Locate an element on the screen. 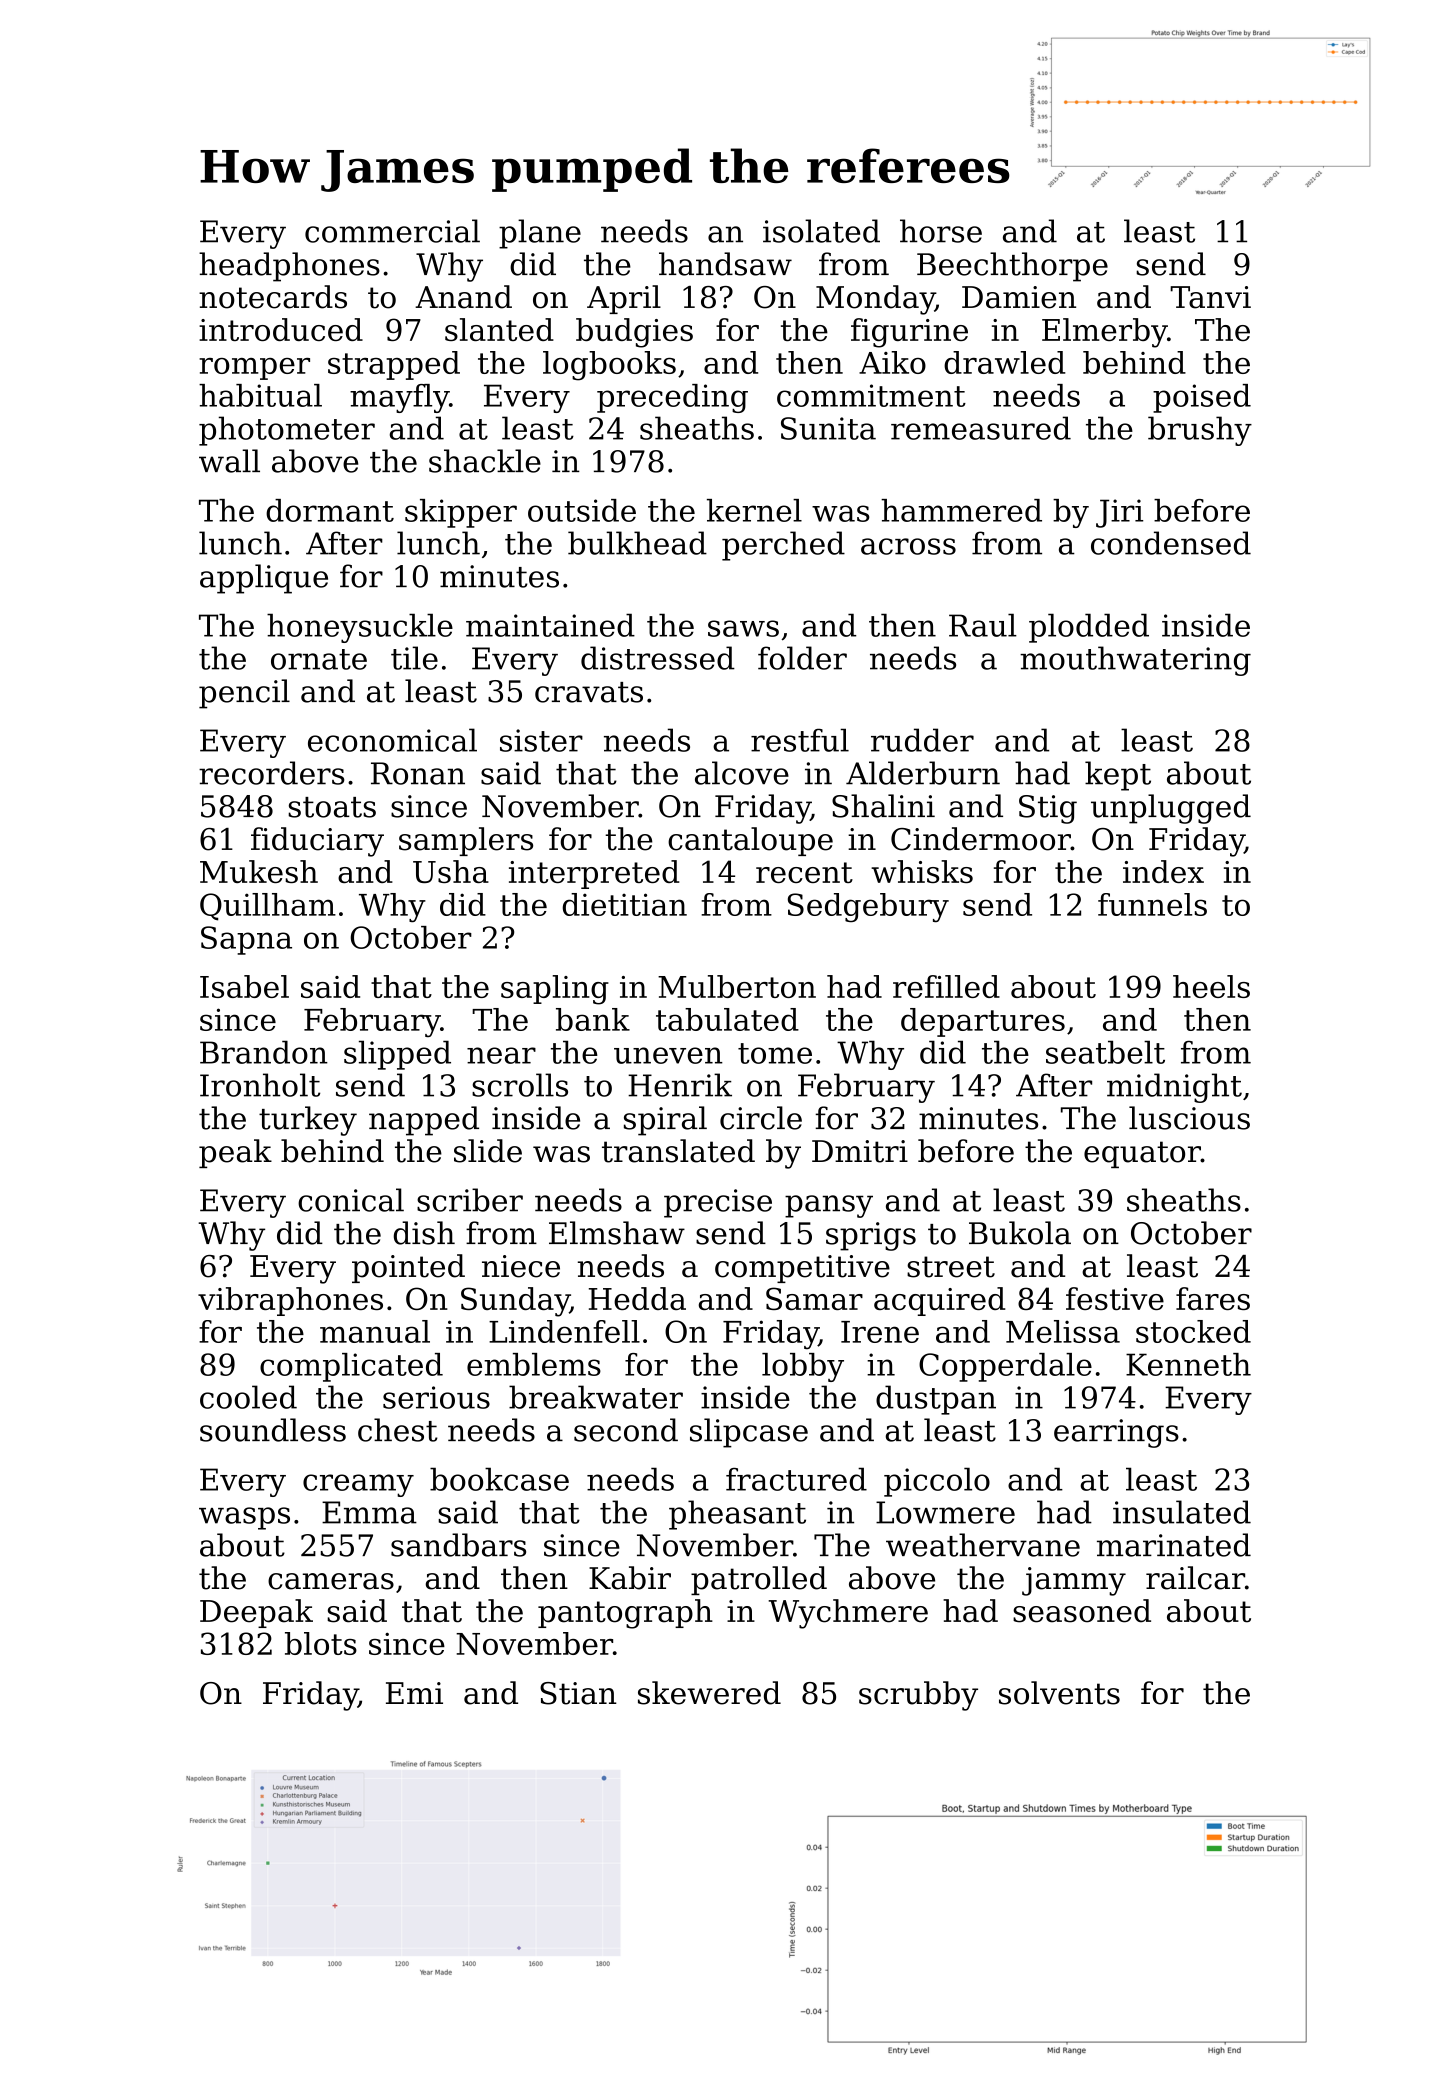 The height and width of the screenshot is (2100, 1450). strapped is located at coordinates (394, 365).
